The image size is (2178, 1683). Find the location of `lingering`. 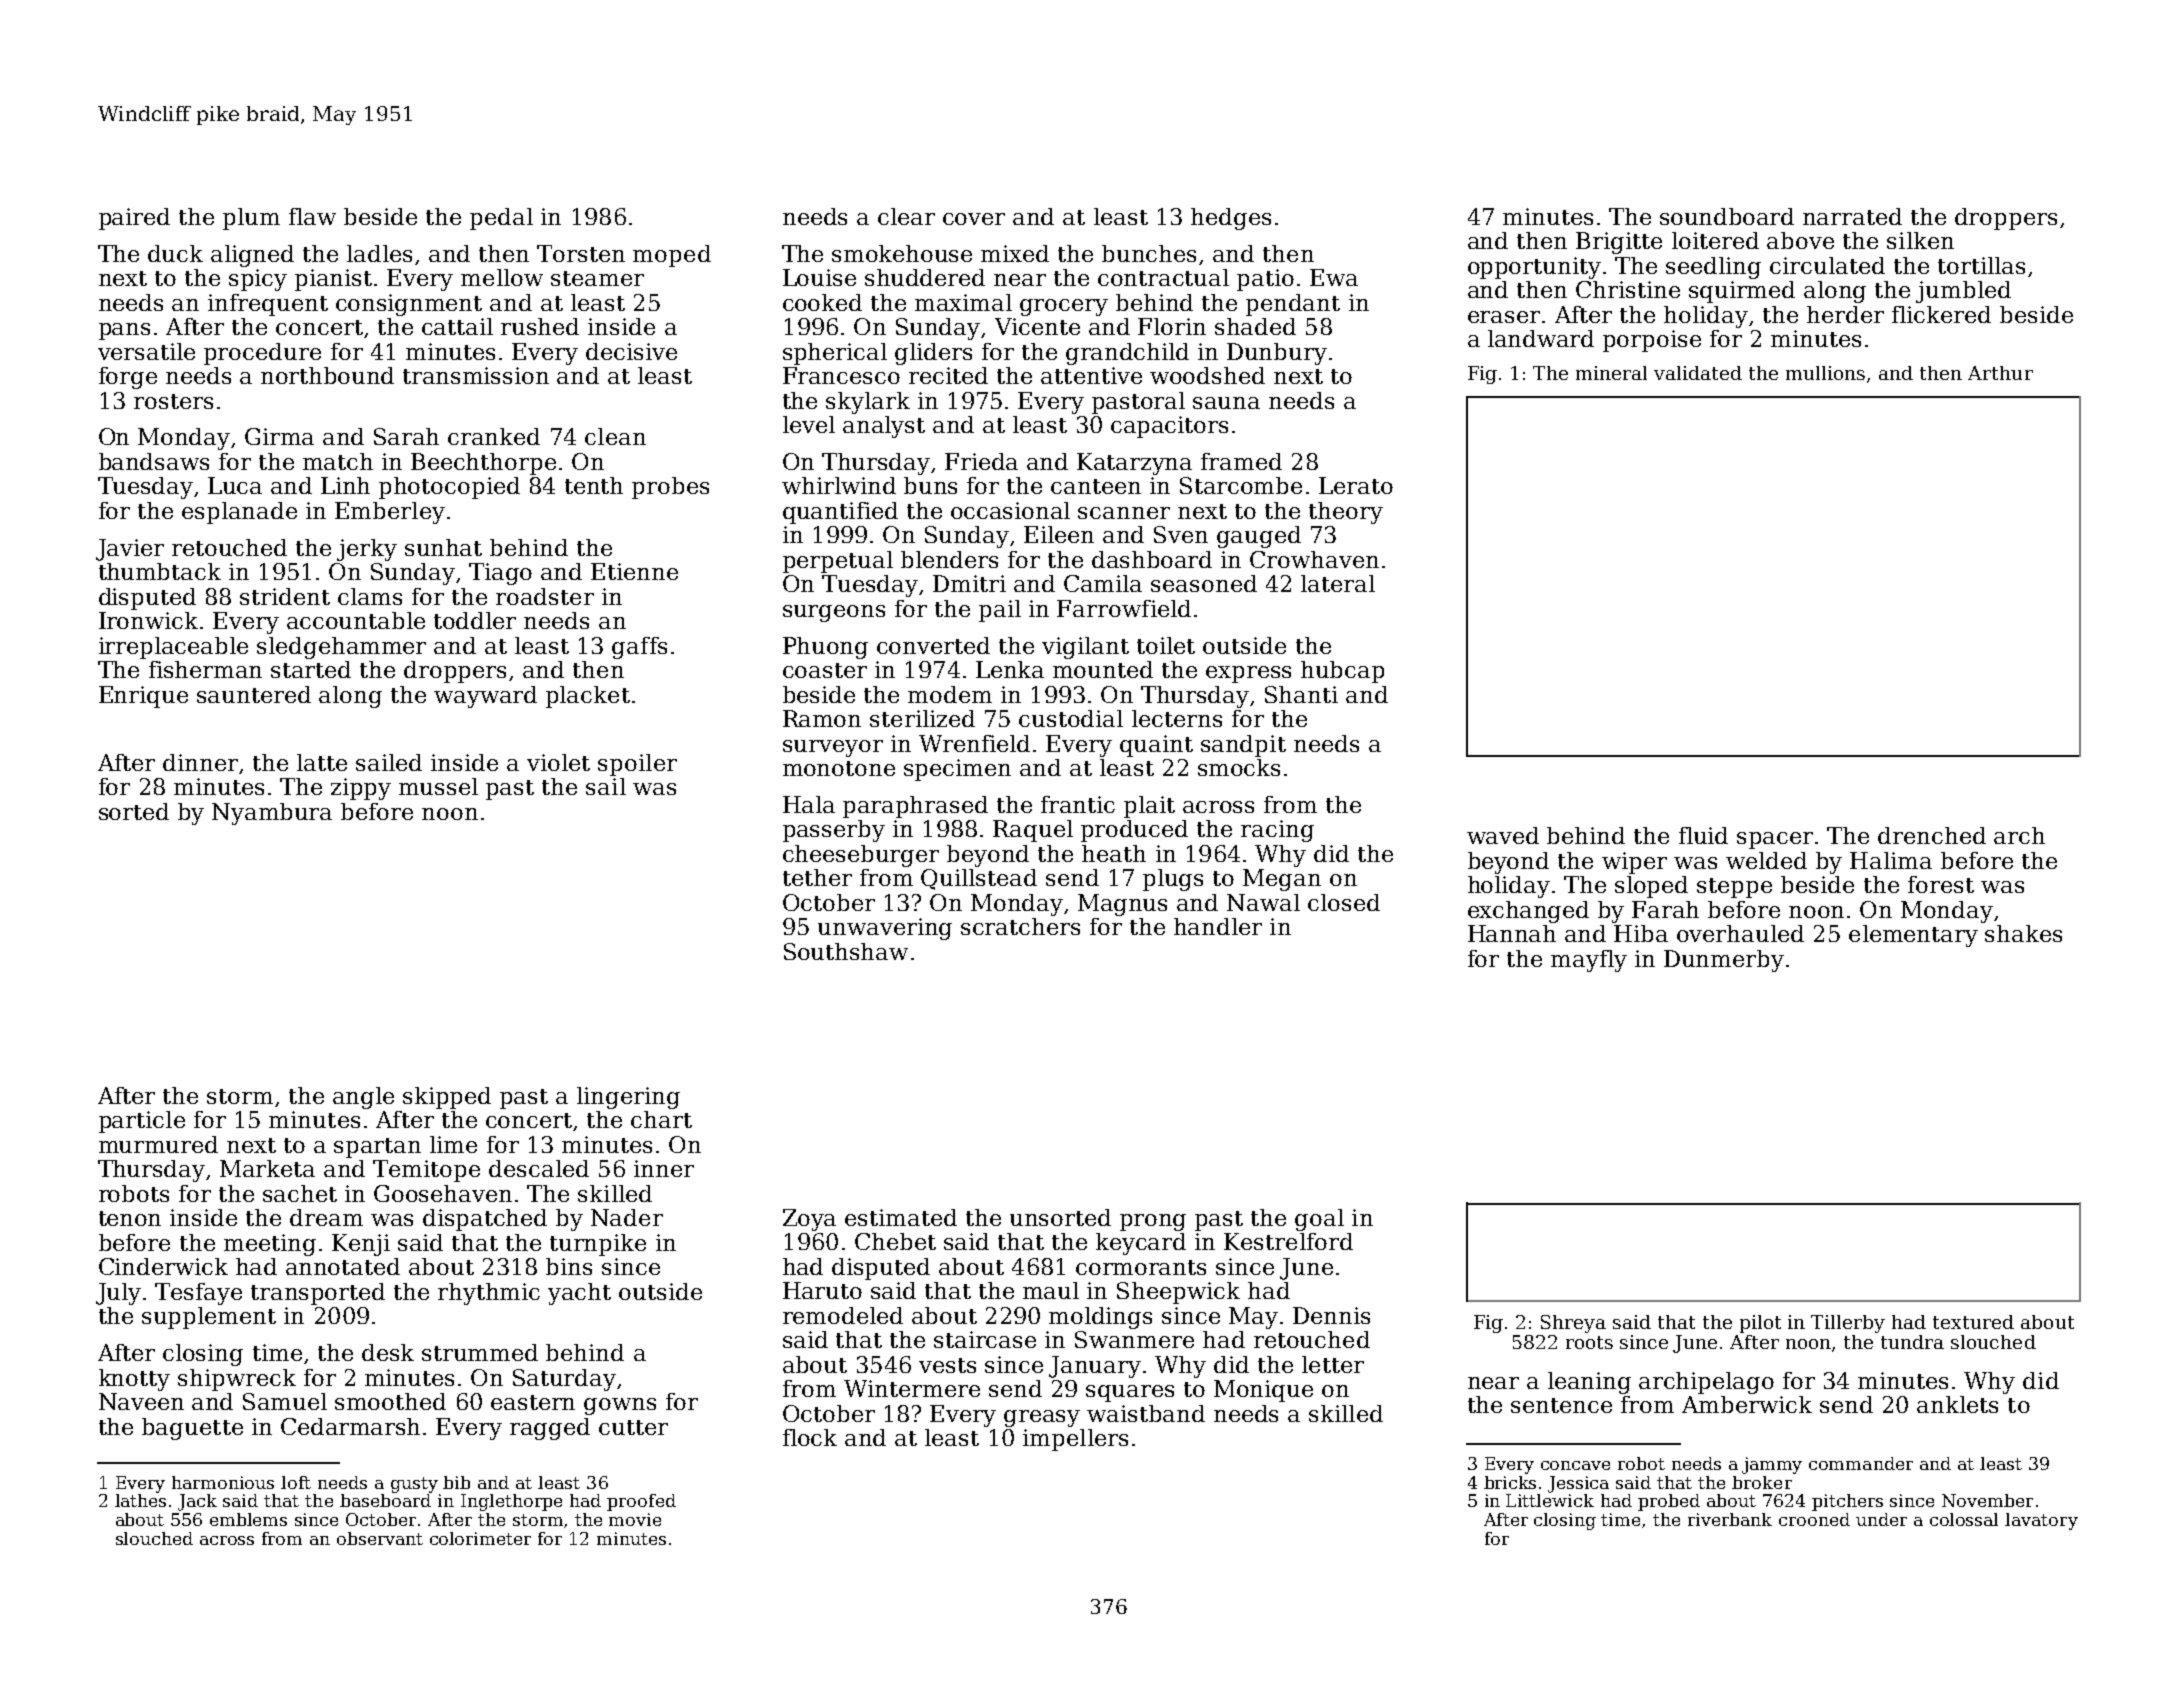

lingering is located at coordinates (628, 1098).
